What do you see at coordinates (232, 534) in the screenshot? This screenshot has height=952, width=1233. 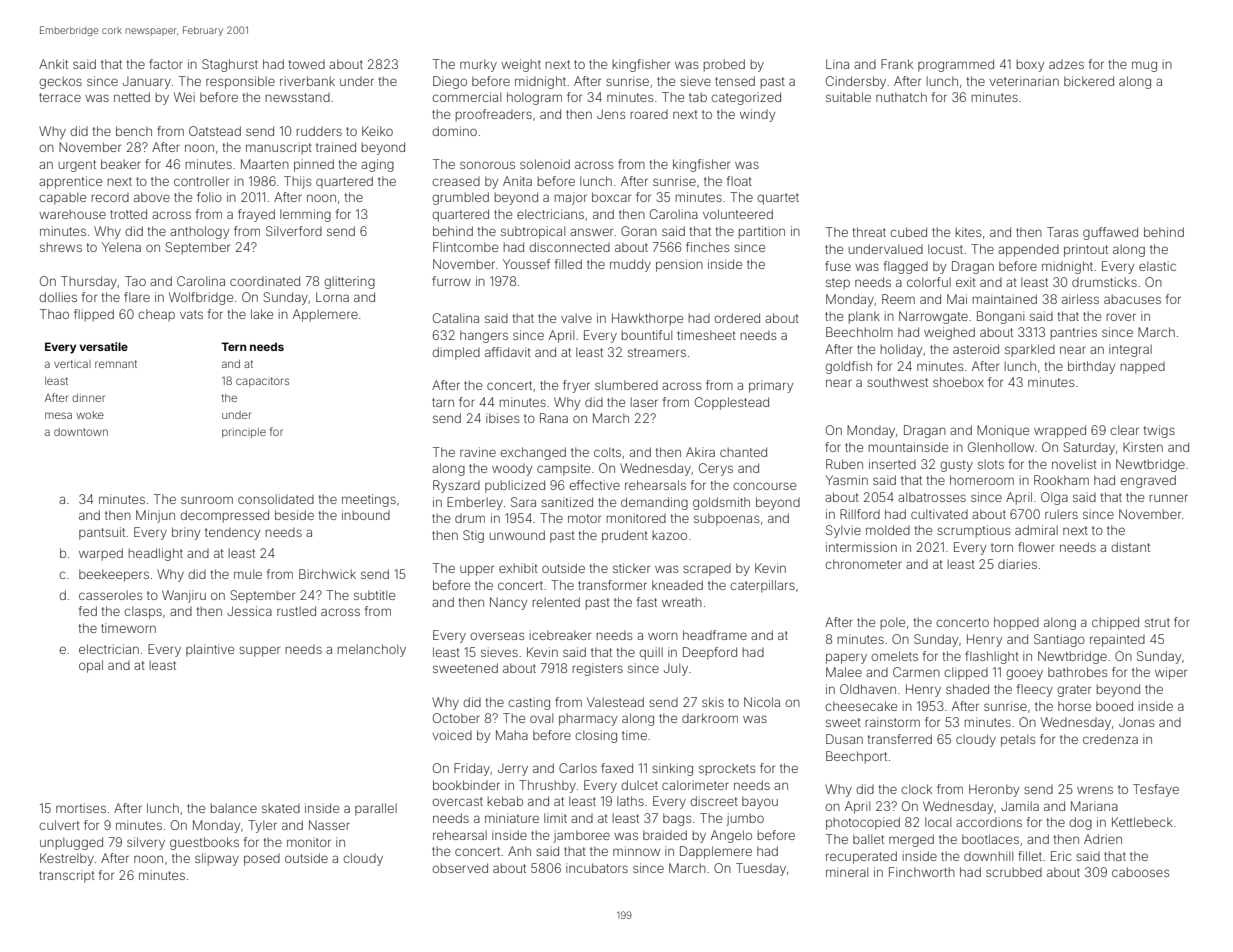 I see `tendency` at bounding box center [232, 534].
